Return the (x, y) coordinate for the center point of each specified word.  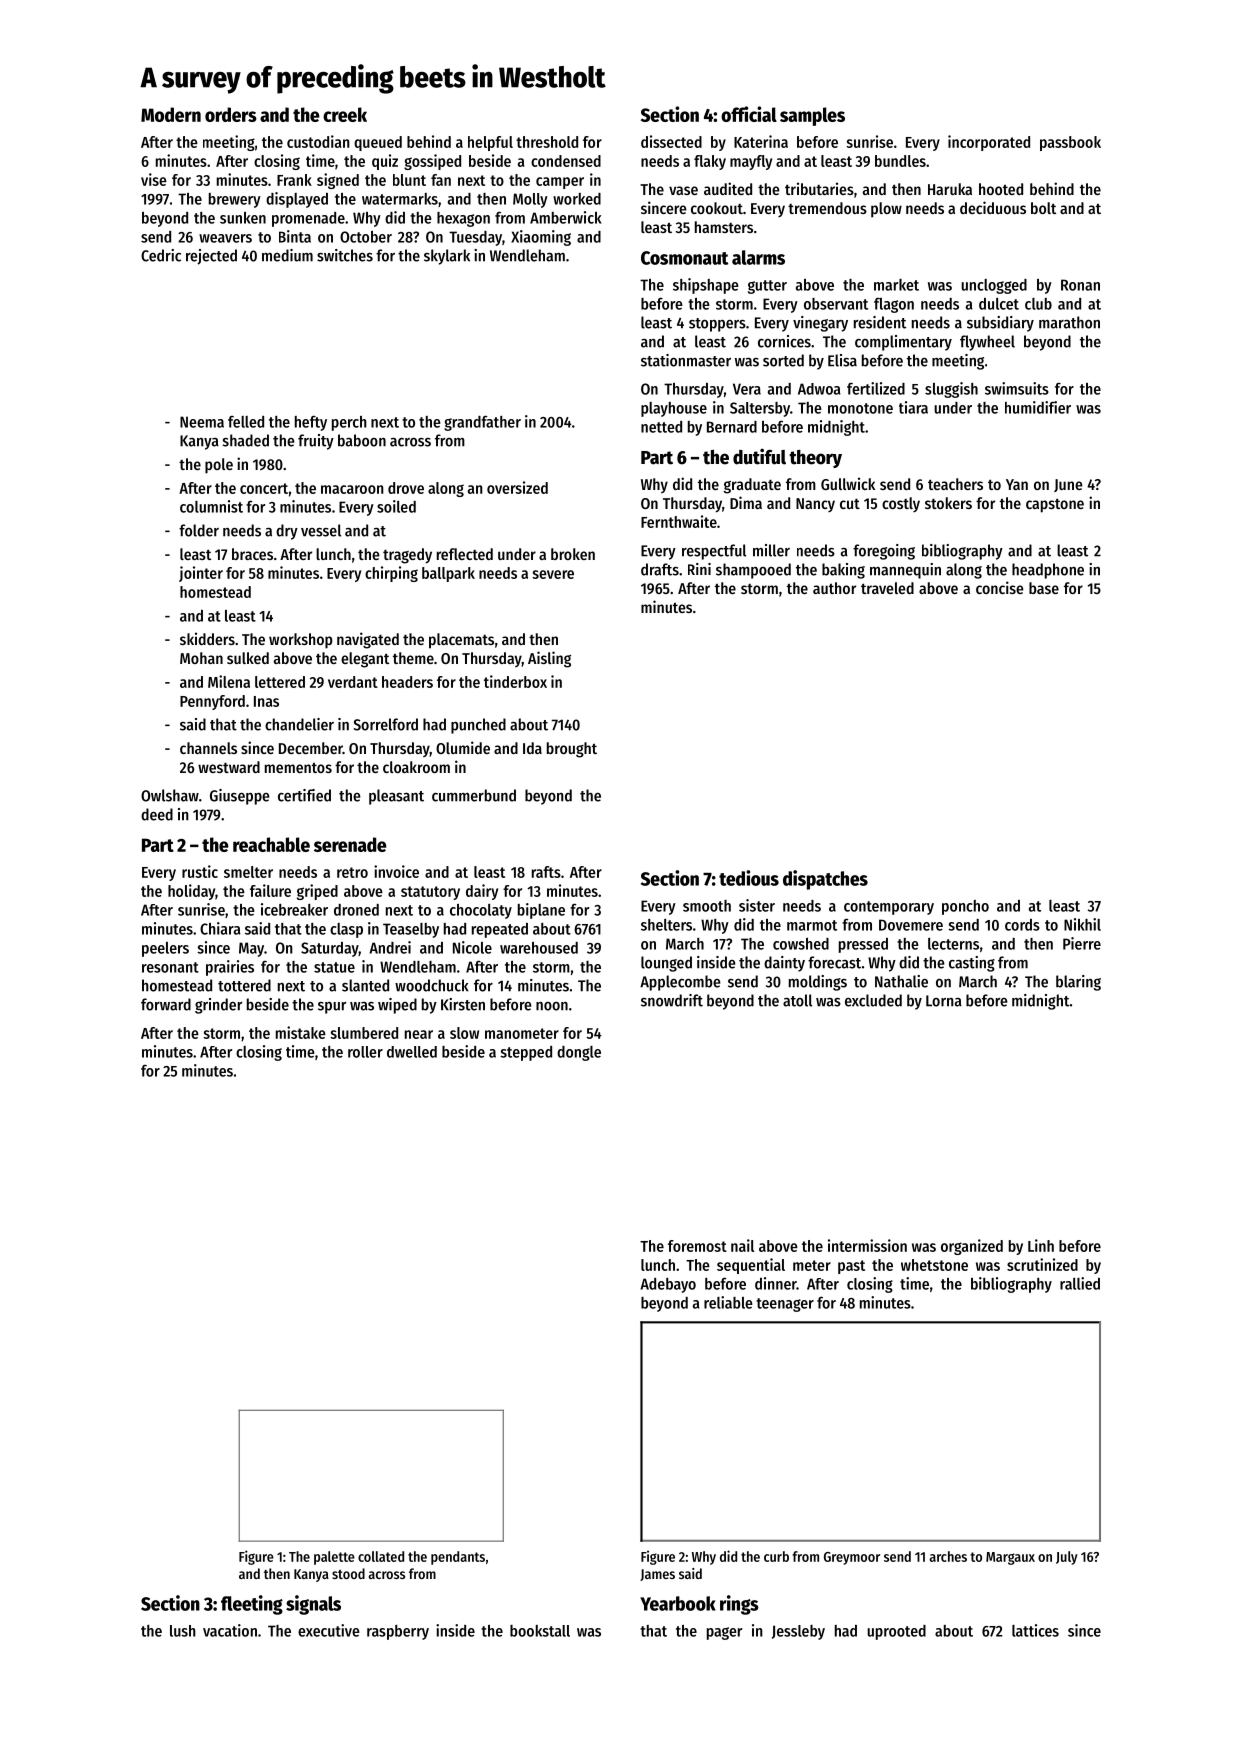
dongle (579, 1053)
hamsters (724, 227)
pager (724, 1633)
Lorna (944, 1001)
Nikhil (1082, 924)
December (311, 748)
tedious (749, 878)
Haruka (950, 189)
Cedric (161, 255)
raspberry (398, 1632)
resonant (170, 967)
